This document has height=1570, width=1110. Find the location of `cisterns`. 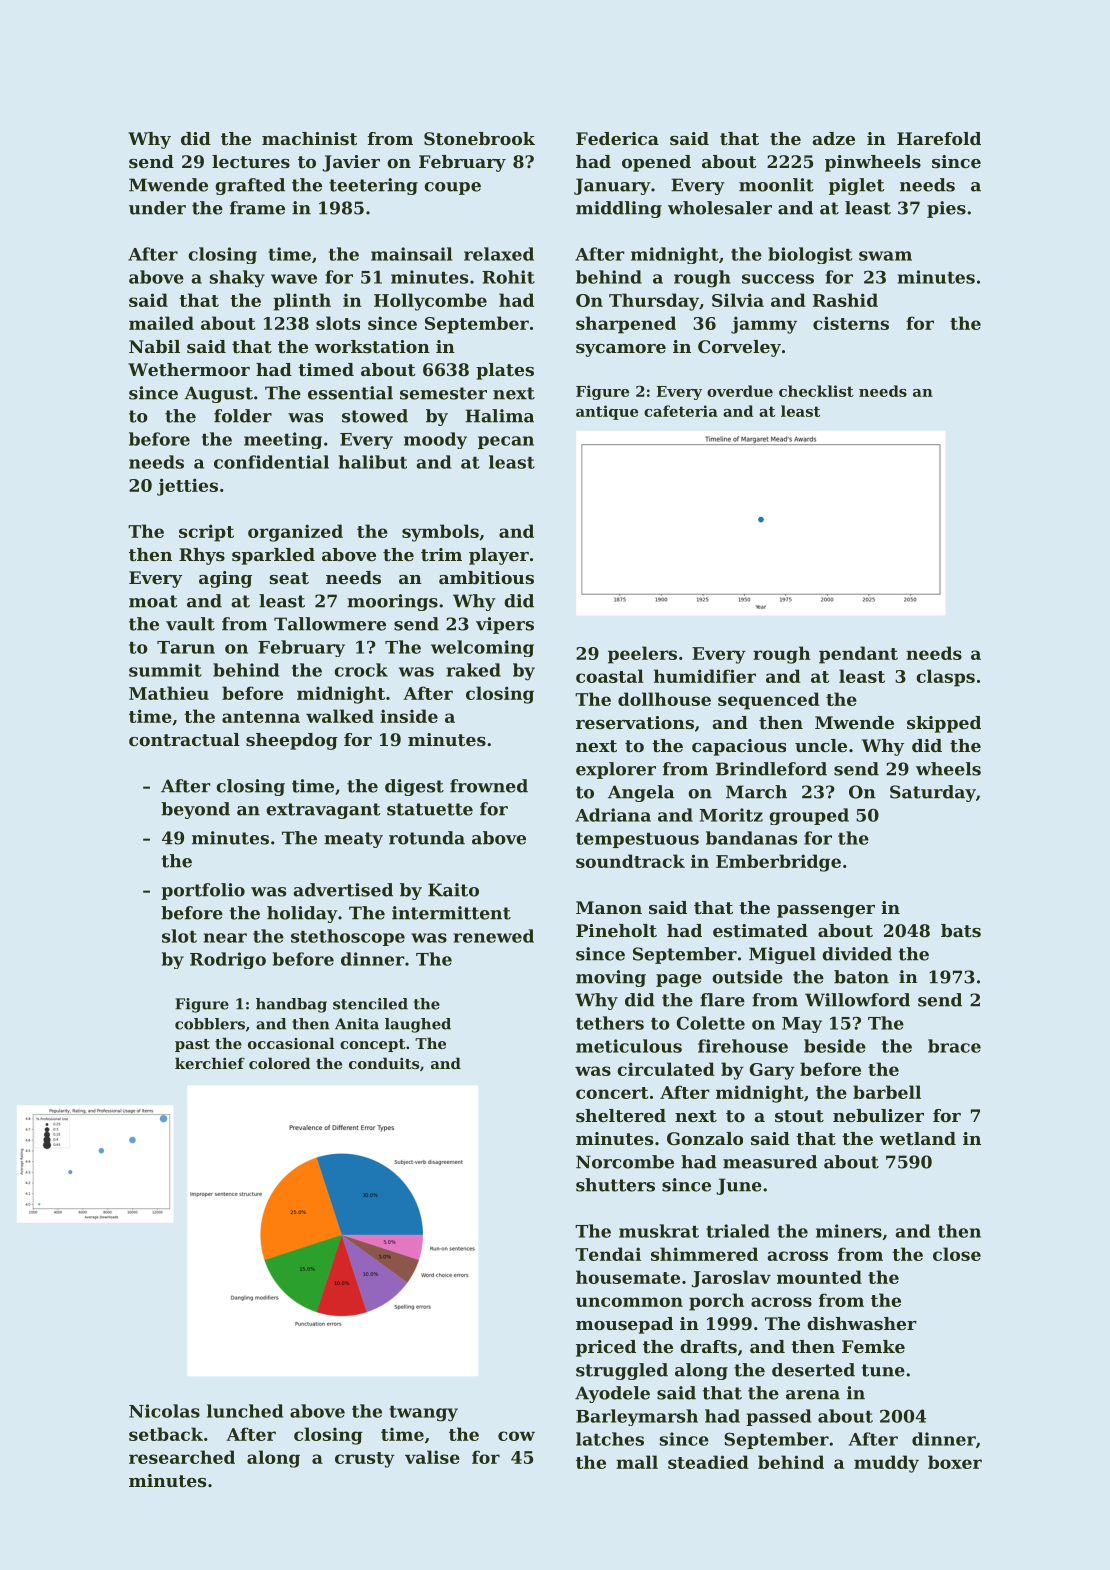

cisterns is located at coordinates (851, 323).
